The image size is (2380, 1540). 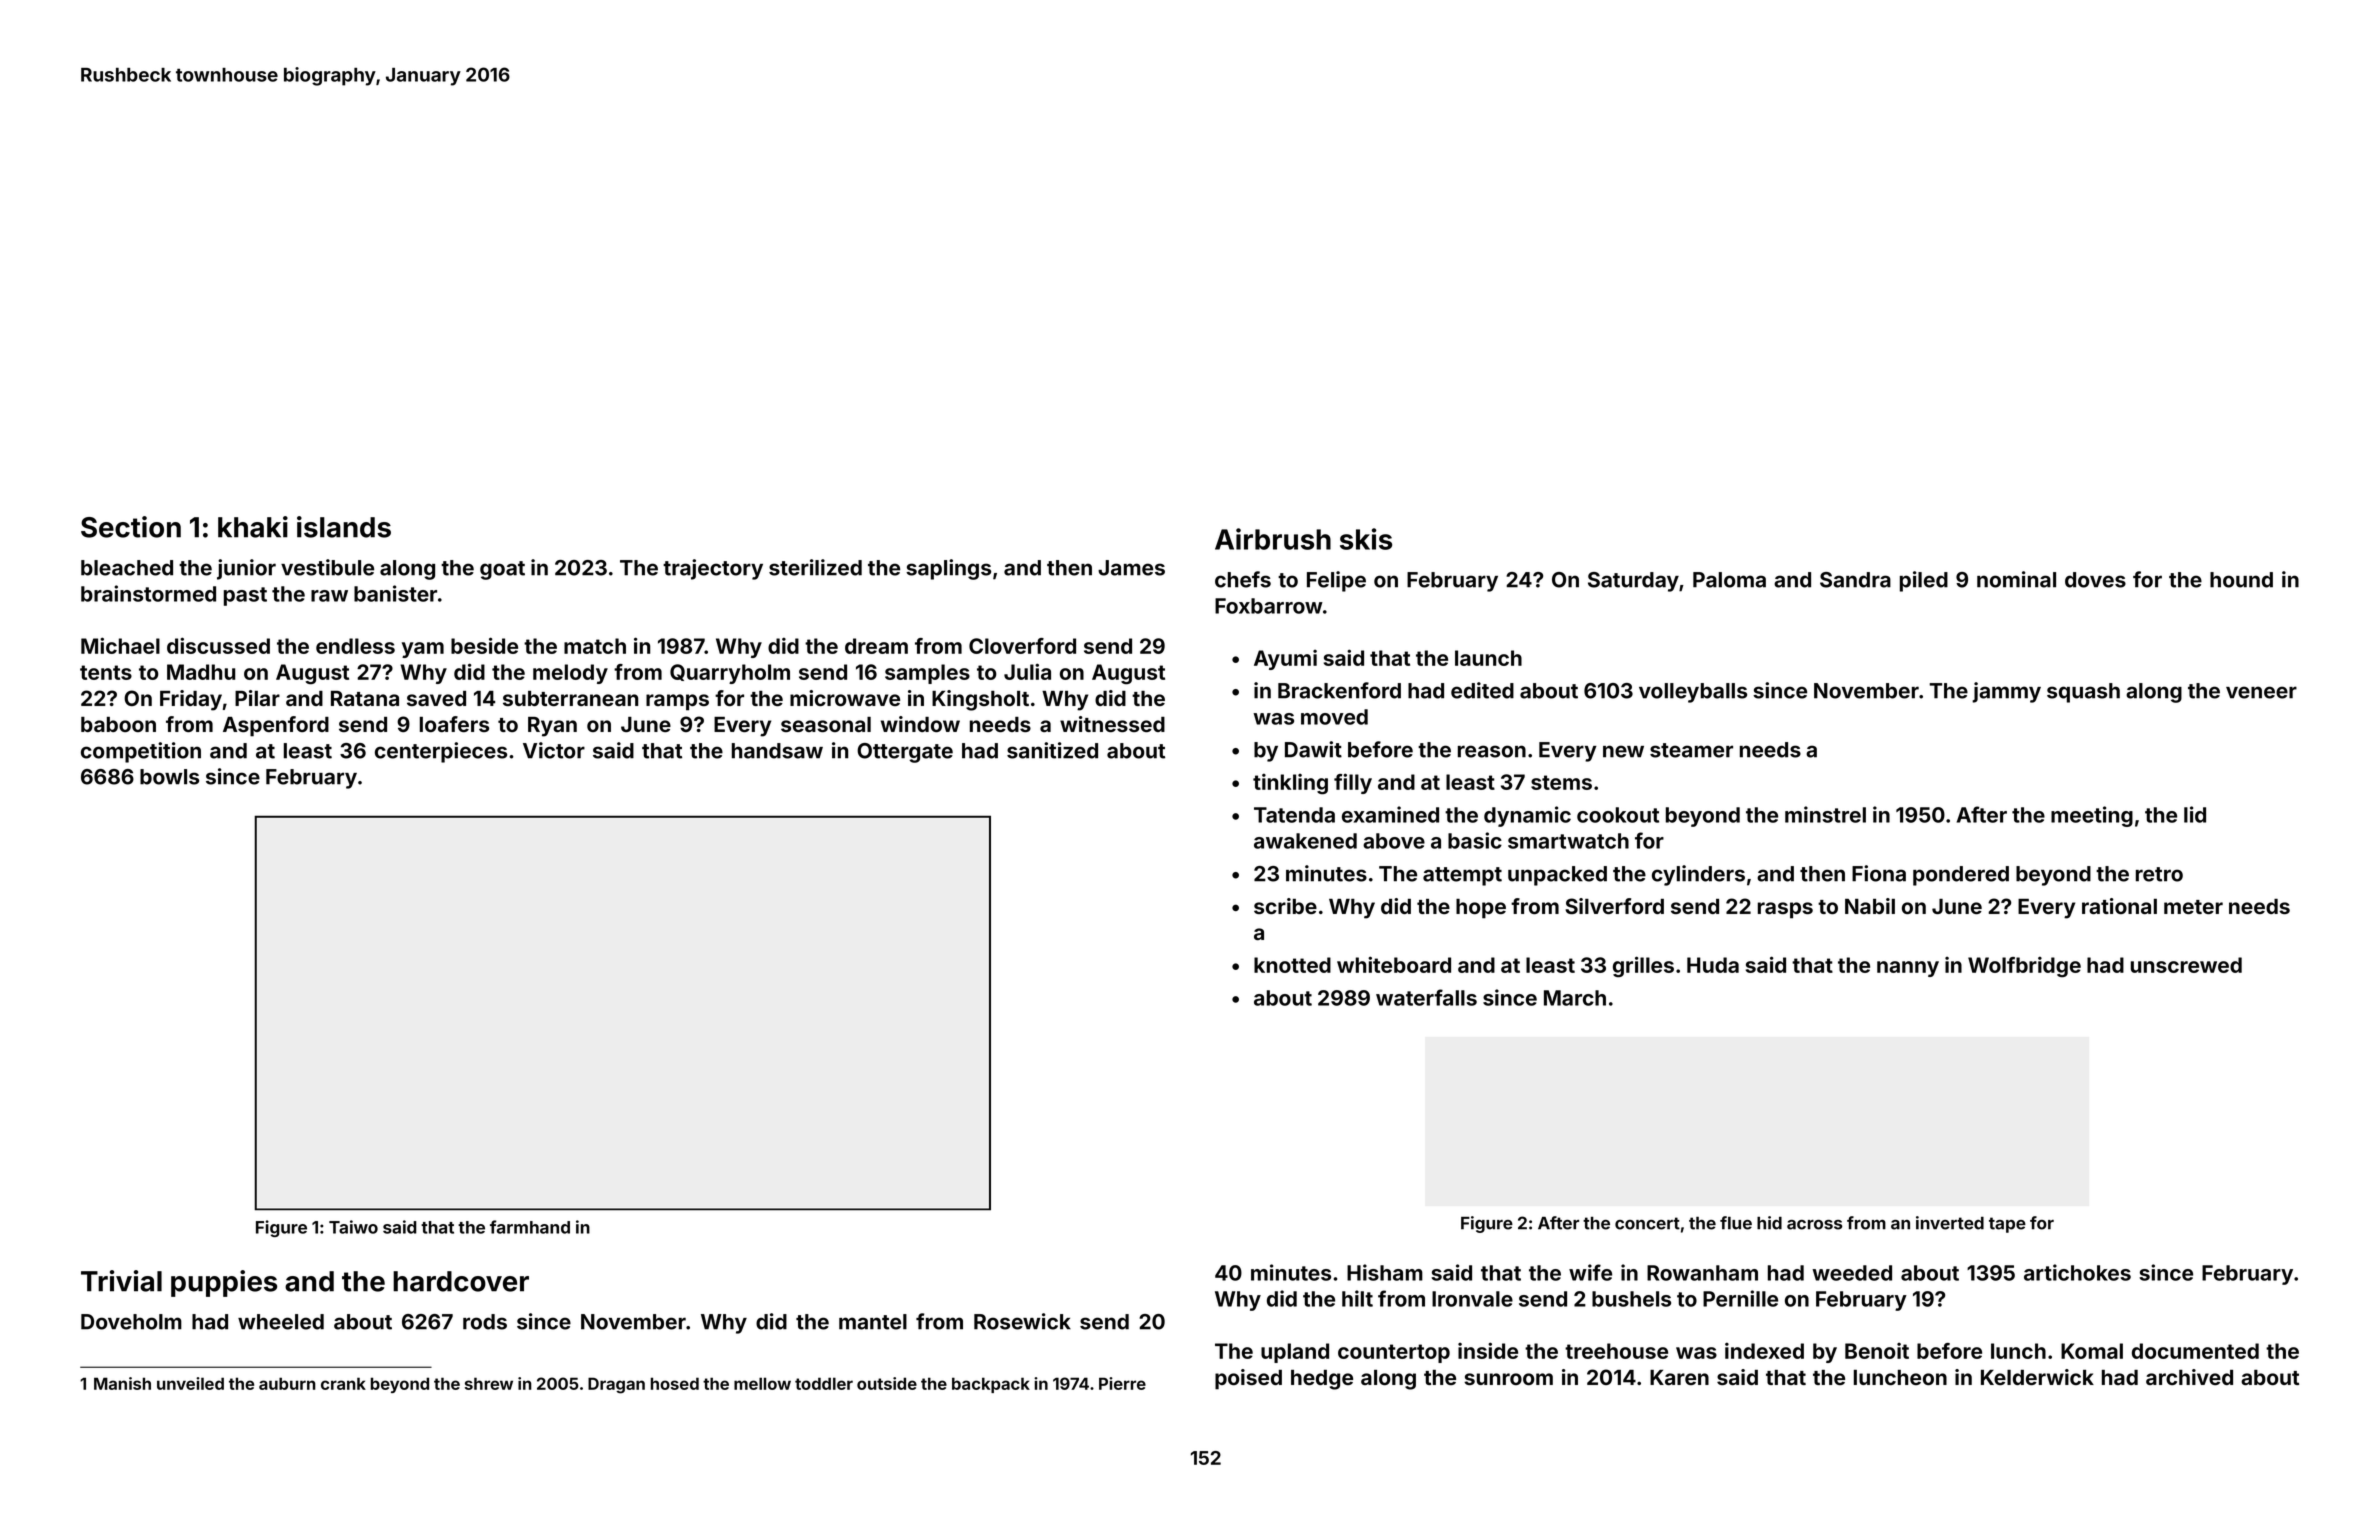 I want to click on mantel, so click(x=873, y=1322).
